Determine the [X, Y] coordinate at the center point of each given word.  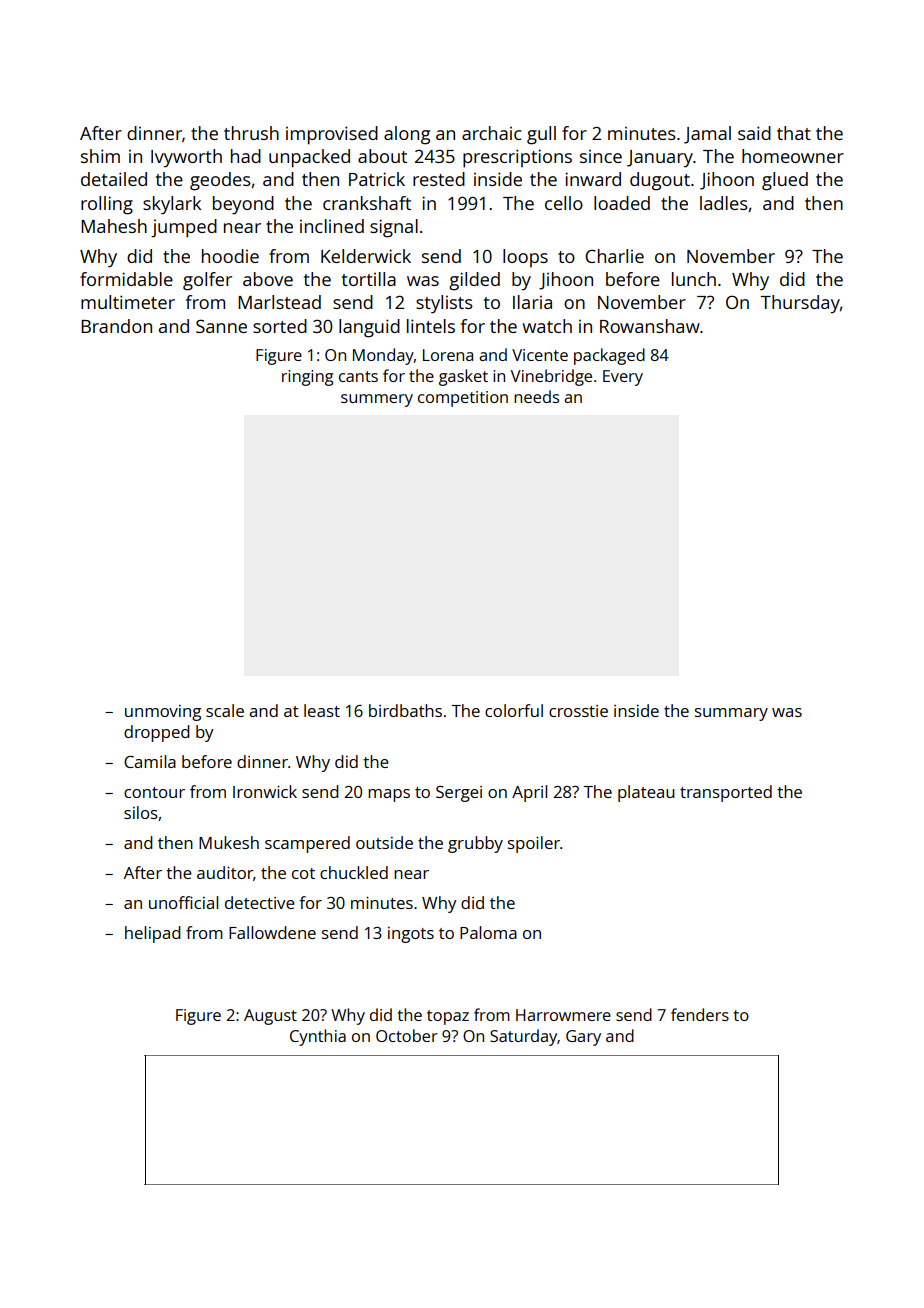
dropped [157, 733]
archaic [492, 133]
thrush [251, 133]
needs [536, 396]
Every [623, 378]
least [322, 710]
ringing [307, 378]
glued [785, 181]
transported [726, 793]
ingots [411, 935]
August [270, 1017]
